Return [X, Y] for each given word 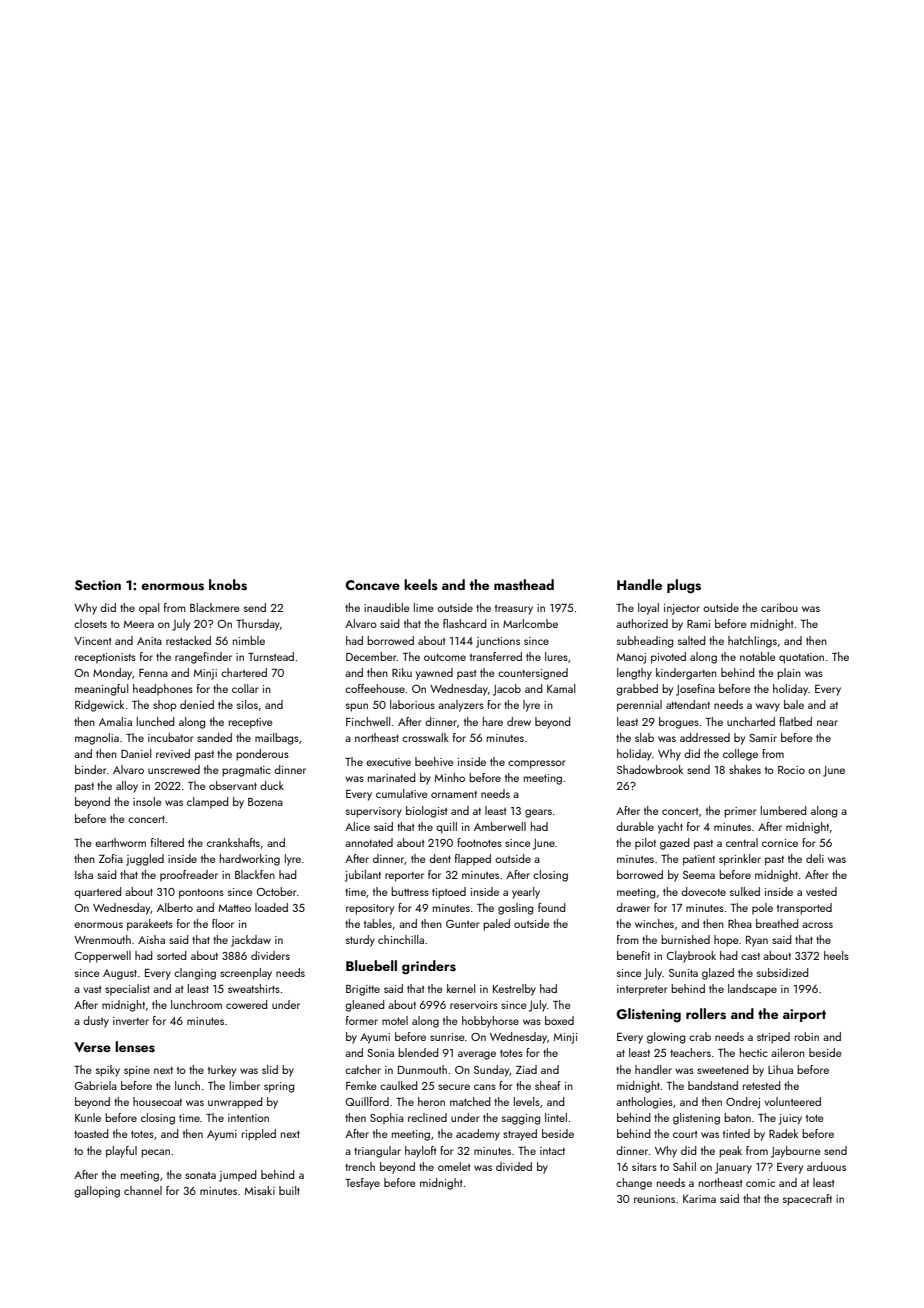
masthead [524, 584]
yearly [526, 893]
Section [98, 585]
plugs [684, 586]
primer [740, 812]
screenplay [246, 974]
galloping [97, 1192]
